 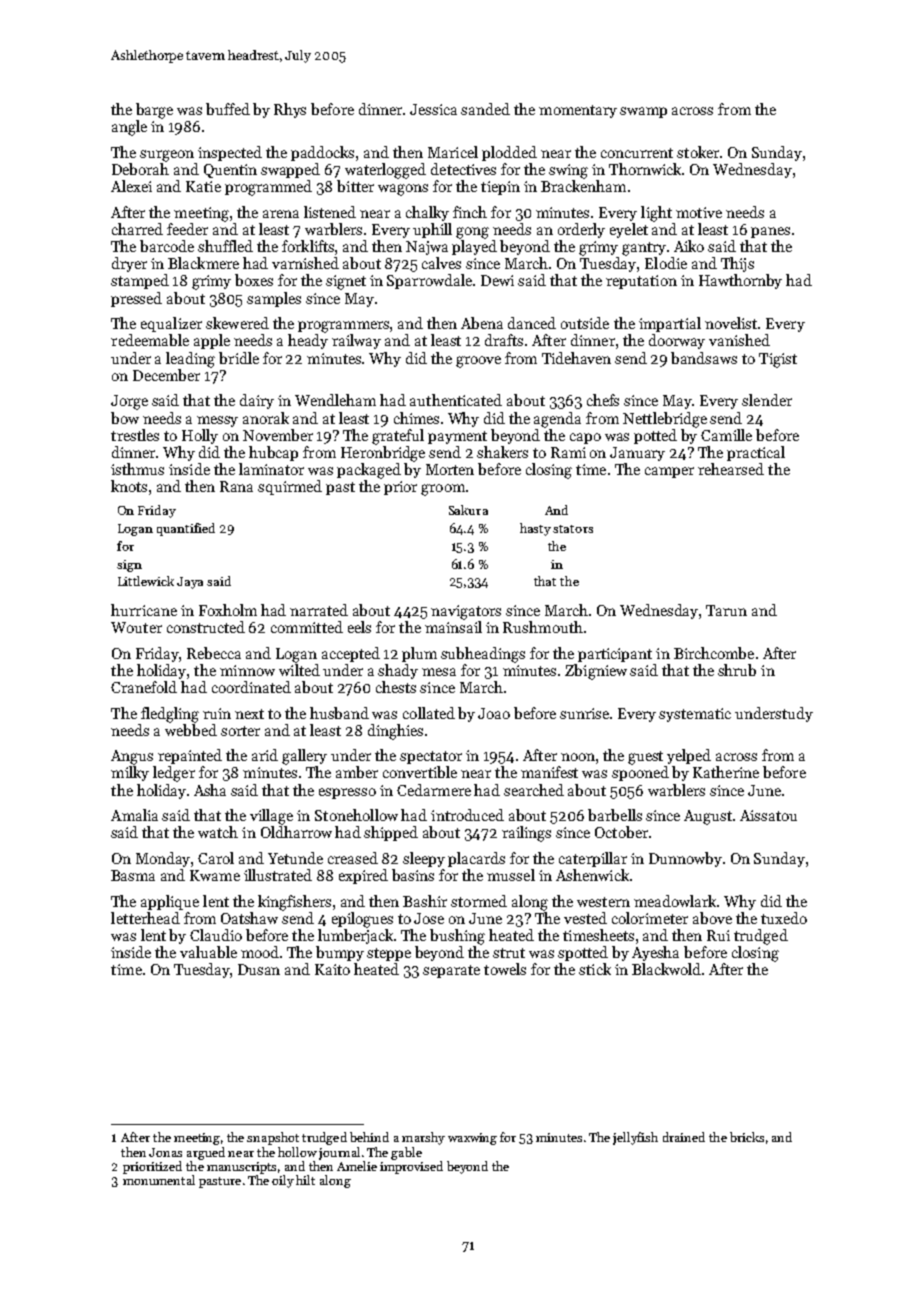 What do you see at coordinates (283, 1181) in the screenshot?
I see `oily` at bounding box center [283, 1181].
